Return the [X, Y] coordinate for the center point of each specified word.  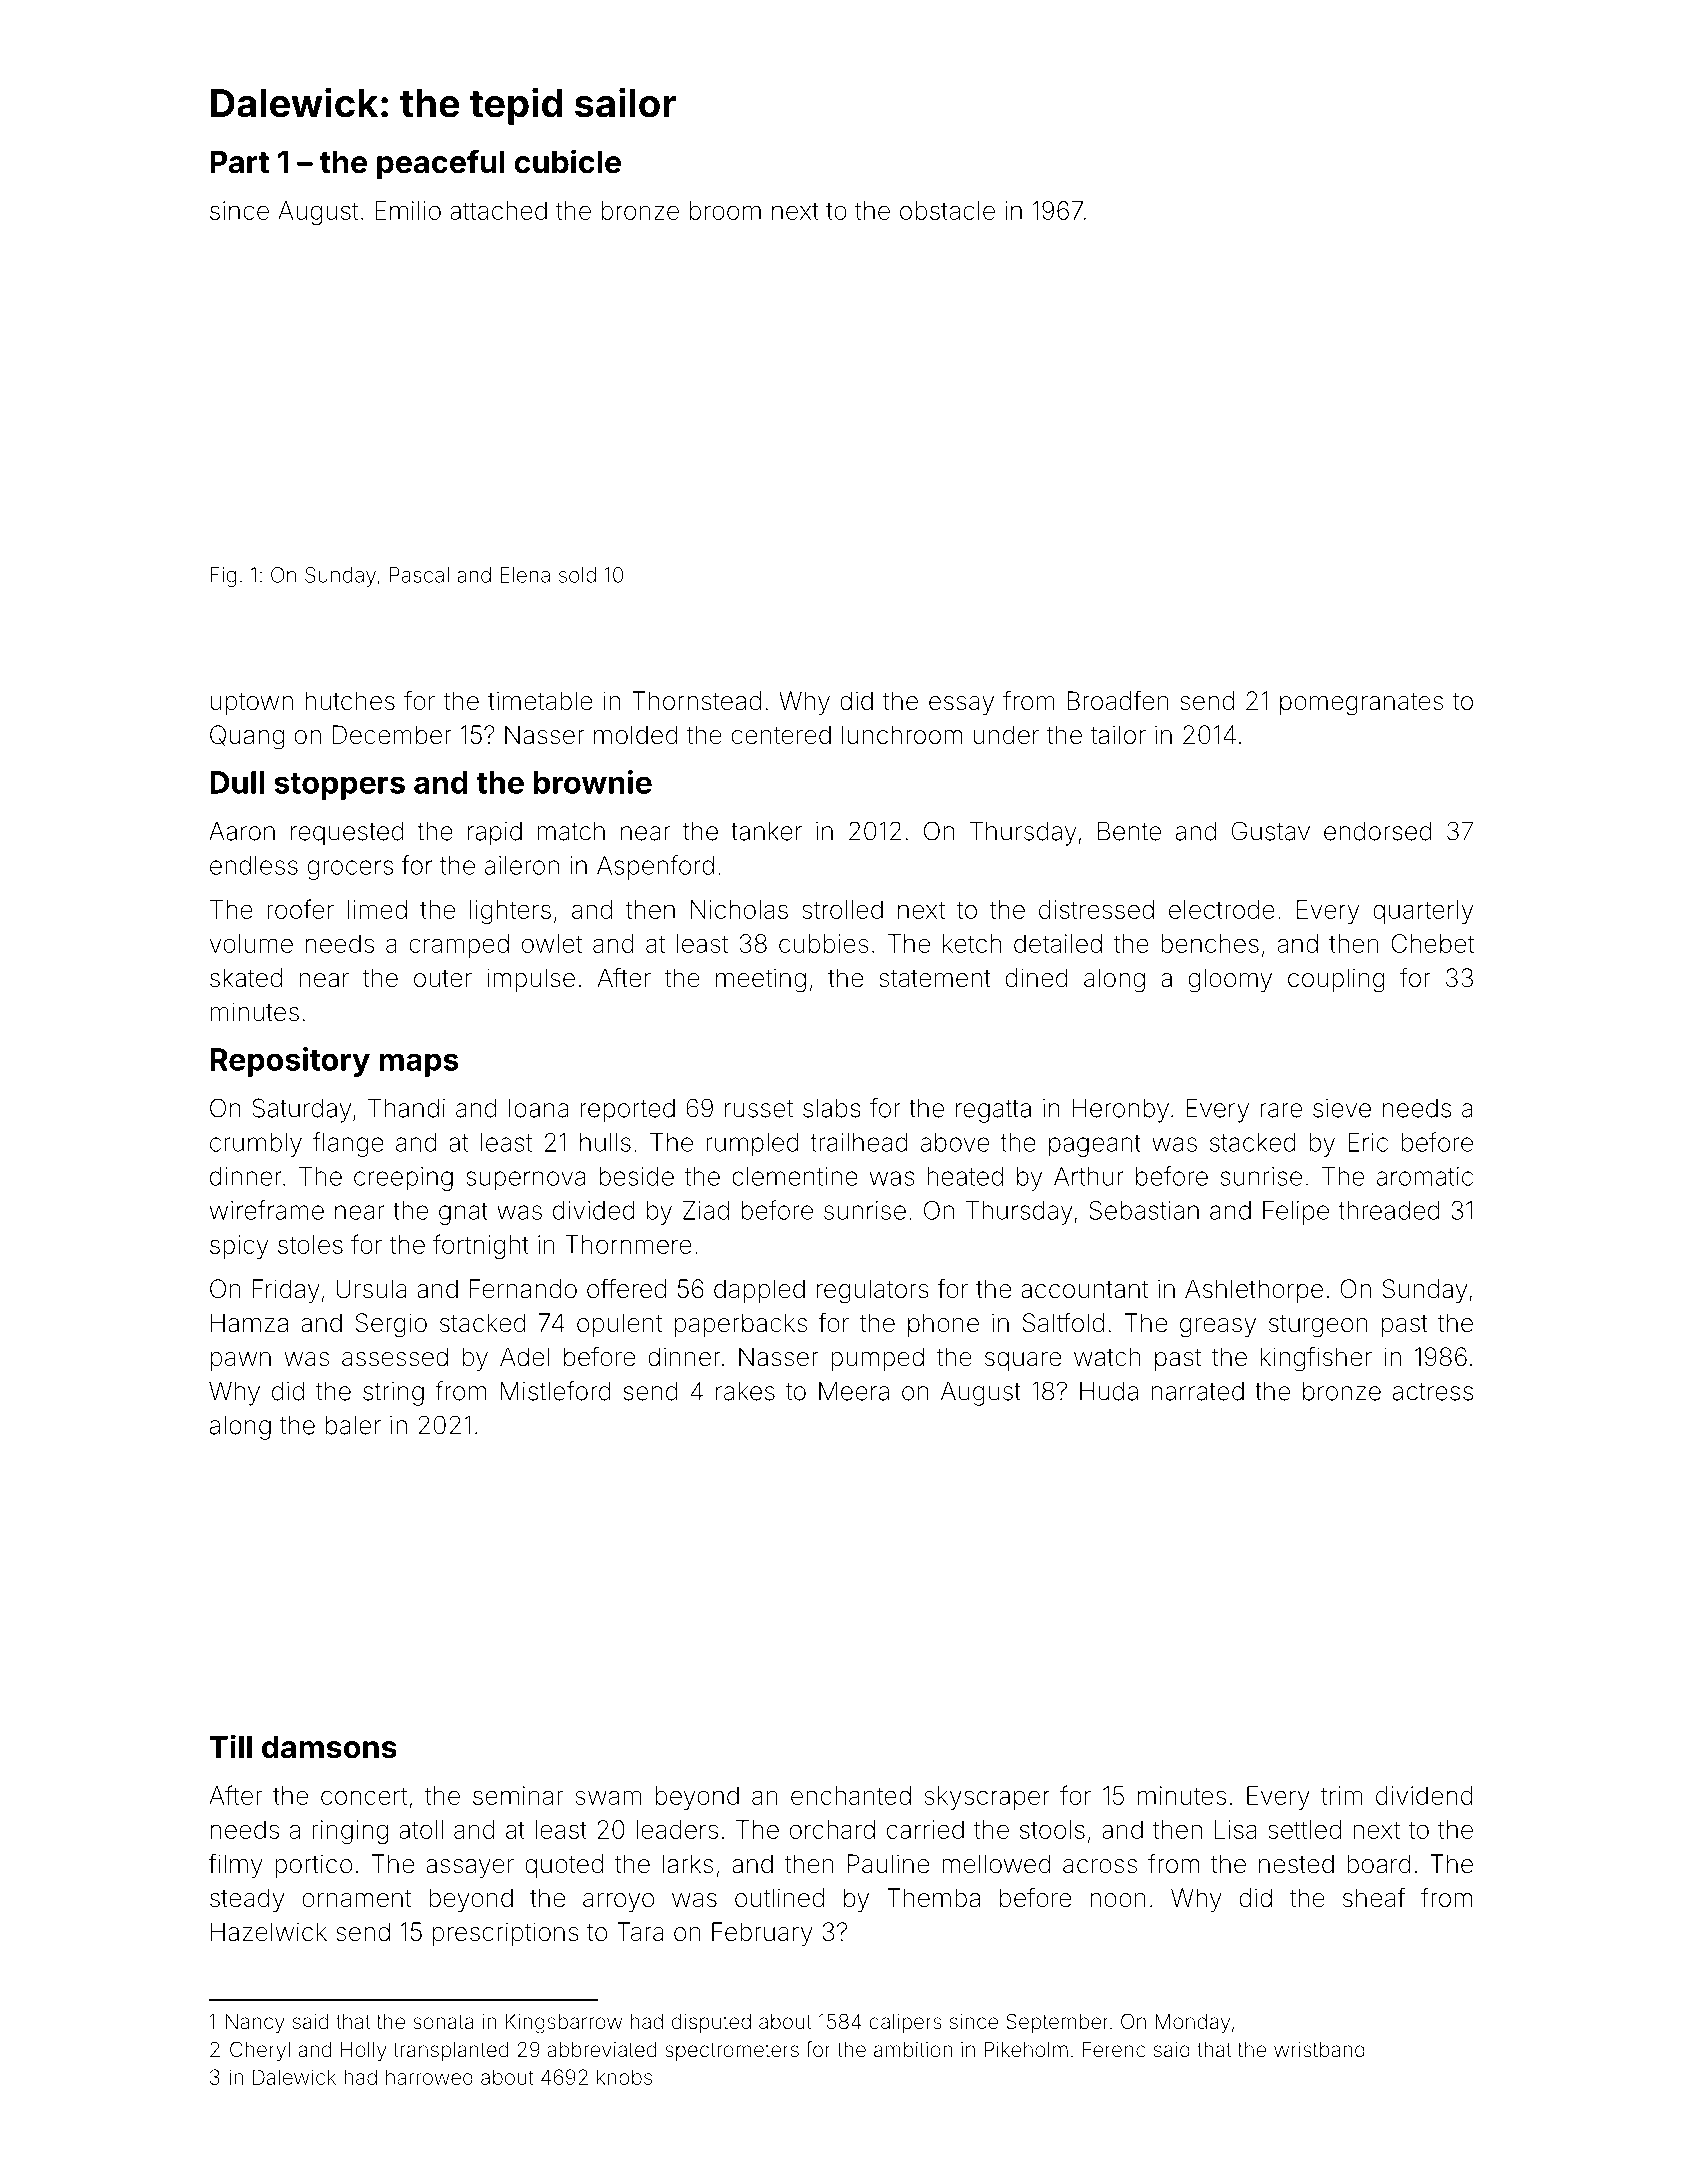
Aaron [242, 831]
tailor [1118, 735]
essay [961, 706]
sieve [1342, 1108]
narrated [1198, 1391]
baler [353, 1425]
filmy [235, 1866]
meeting [761, 980]
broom [725, 210]
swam [608, 1797]
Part [239, 162]
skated [246, 978]
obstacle [947, 210]
